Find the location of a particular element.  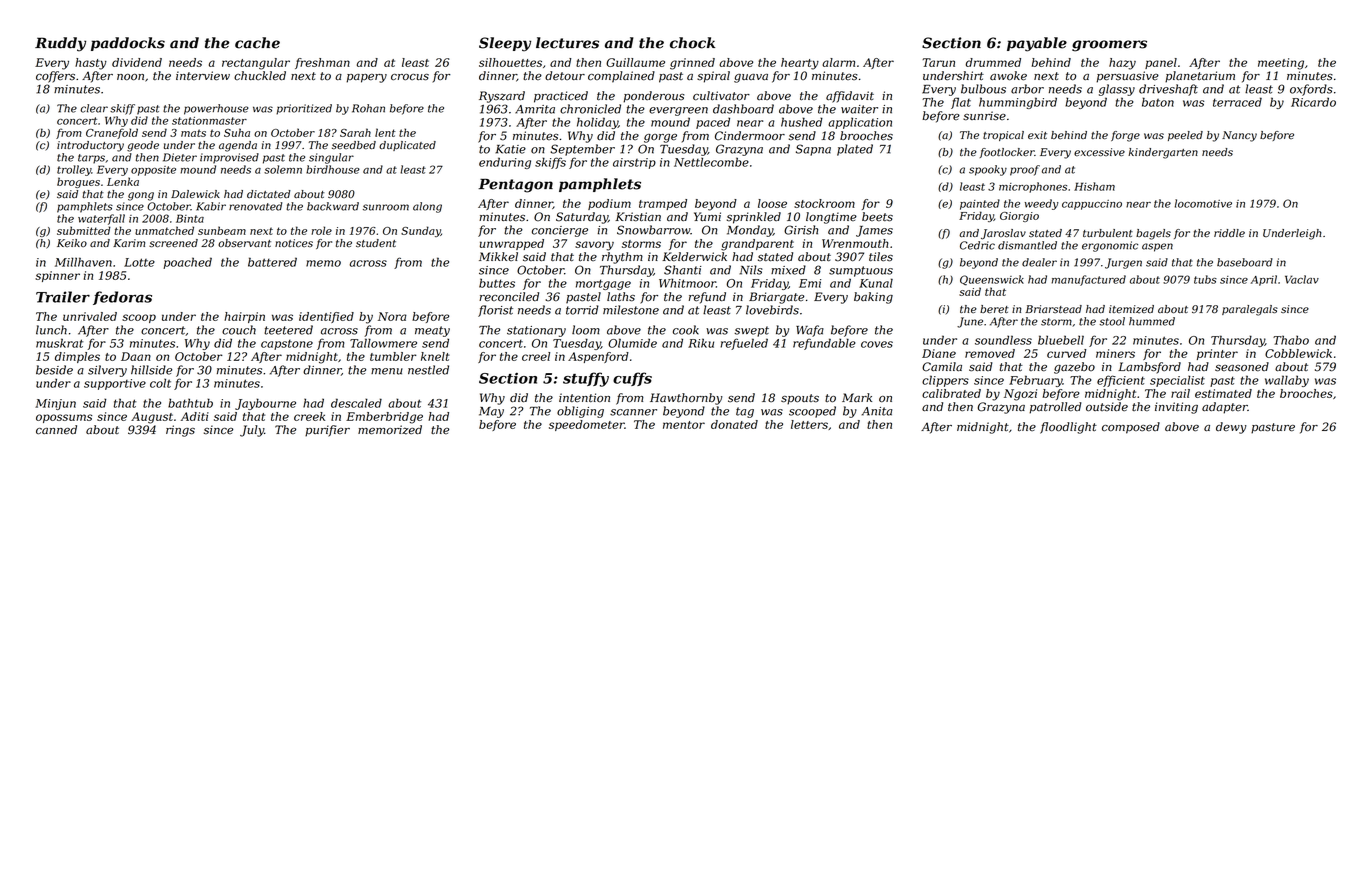

July is located at coordinates (252, 431).
